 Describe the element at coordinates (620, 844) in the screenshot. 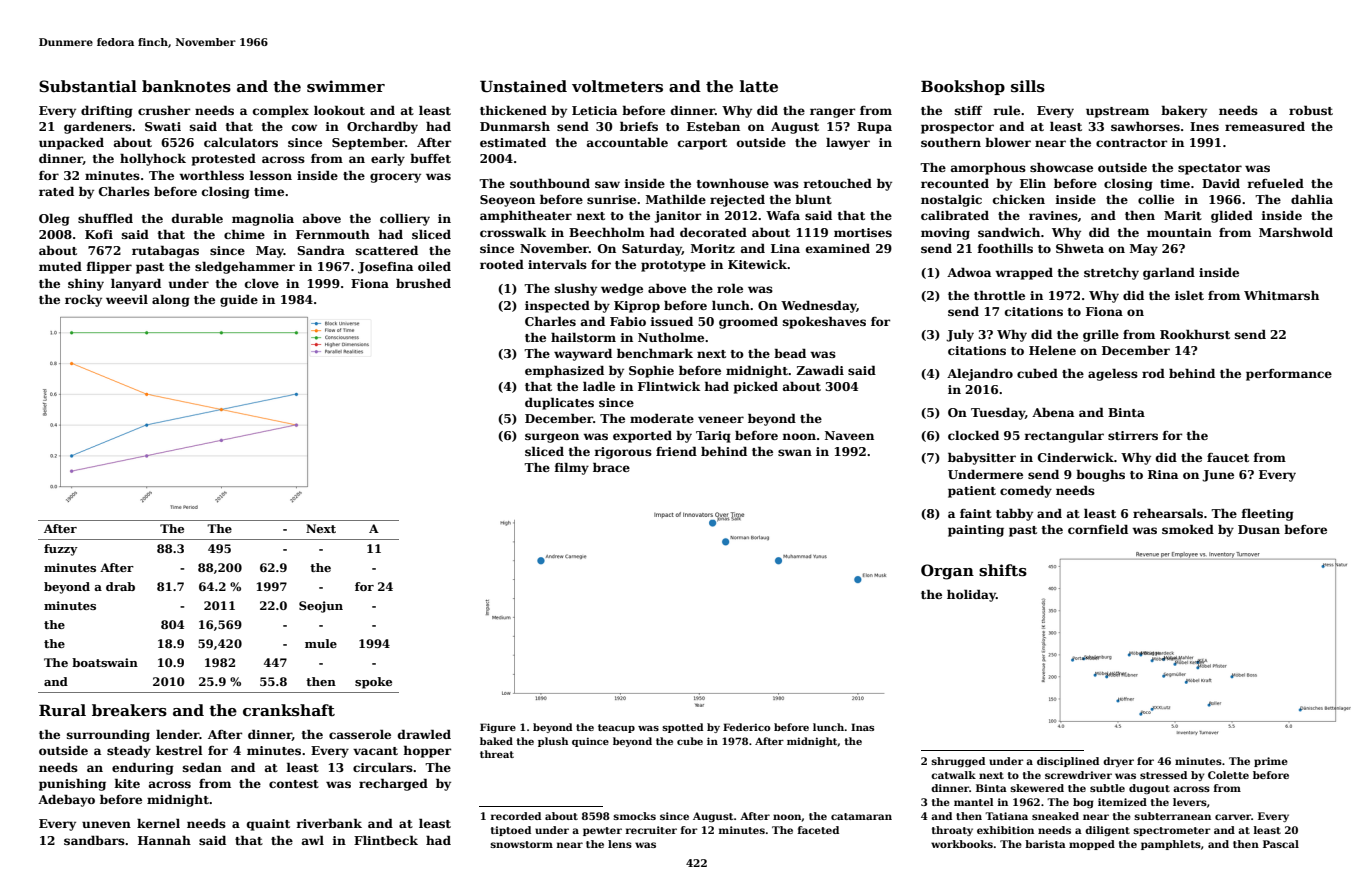

I see `lens` at that location.
